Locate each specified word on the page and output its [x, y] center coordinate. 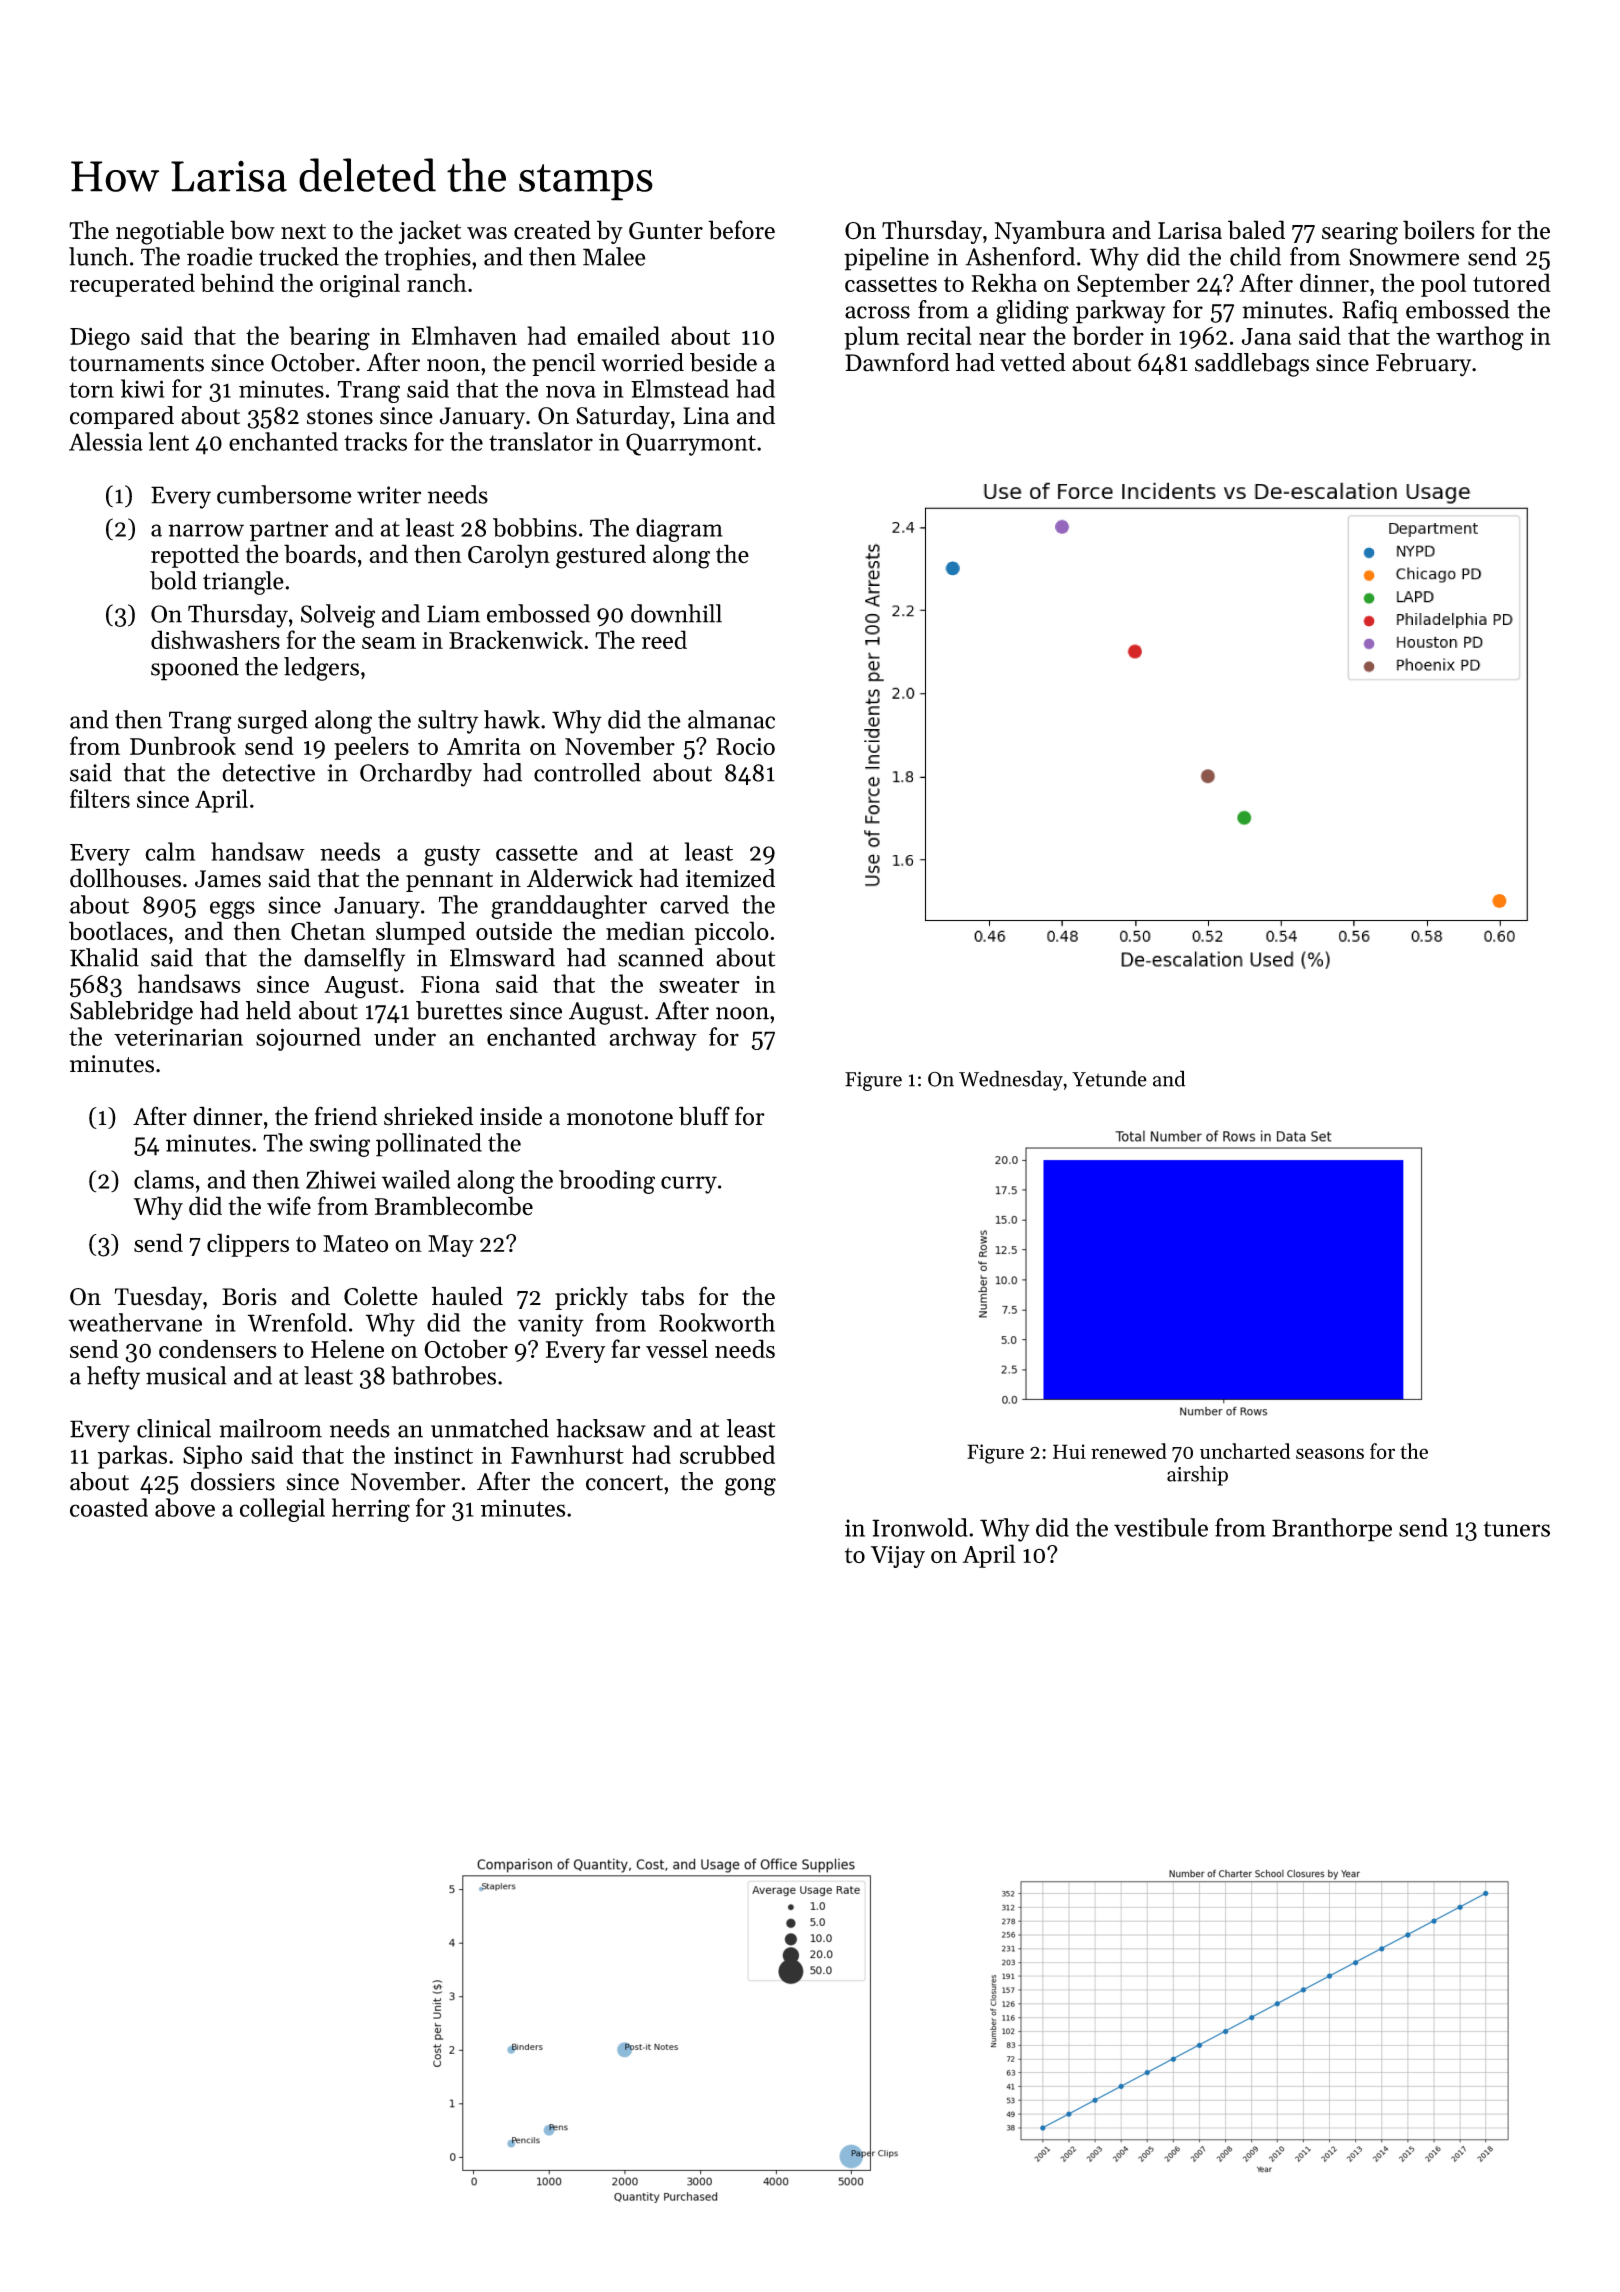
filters [100, 798]
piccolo [732, 933]
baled [1256, 230]
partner [289, 531]
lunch [98, 256]
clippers [248, 1245]
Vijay [898, 1557]
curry [689, 1185]
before [741, 230]
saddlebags [1252, 365]
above [185, 1507]
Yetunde [1109, 1078]
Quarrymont [691, 444]
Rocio [745, 746]
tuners [1517, 1529]
